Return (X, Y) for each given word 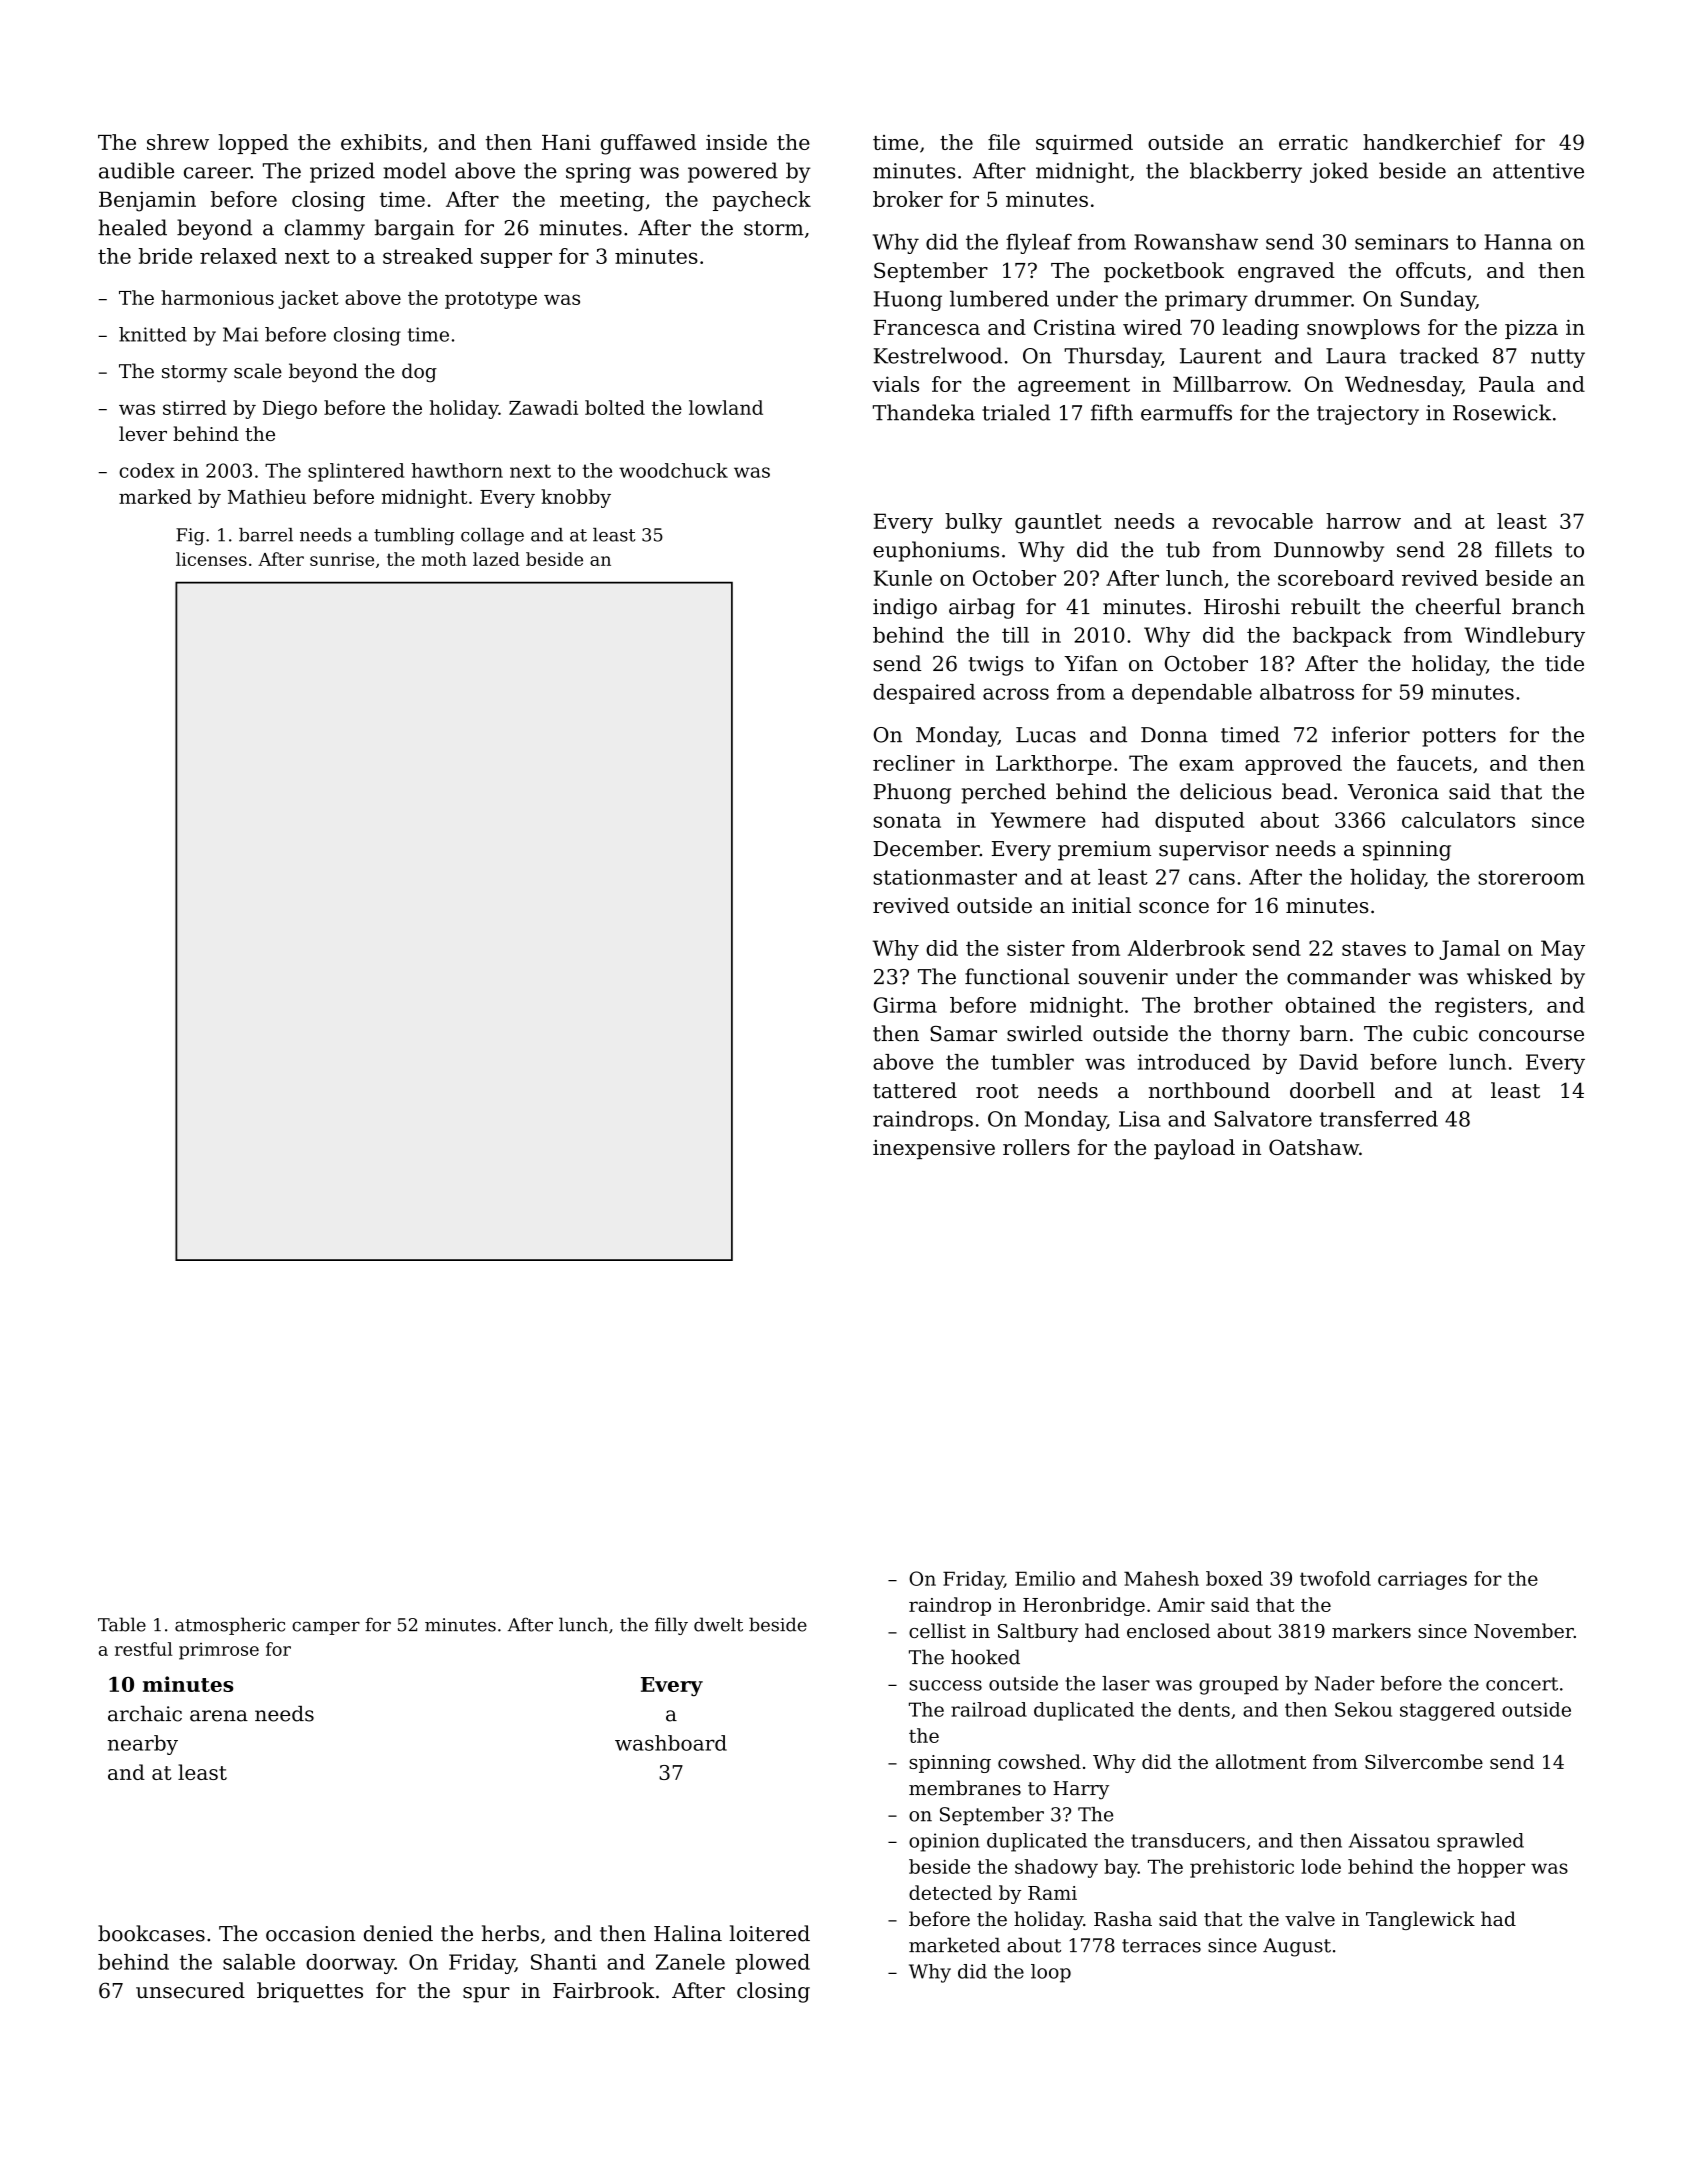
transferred (1379, 1119)
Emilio (1045, 1578)
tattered (915, 1090)
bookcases (151, 1933)
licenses (211, 559)
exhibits (381, 142)
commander (1349, 976)
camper (326, 1628)
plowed (773, 1964)
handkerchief (1432, 142)
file (1004, 142)
